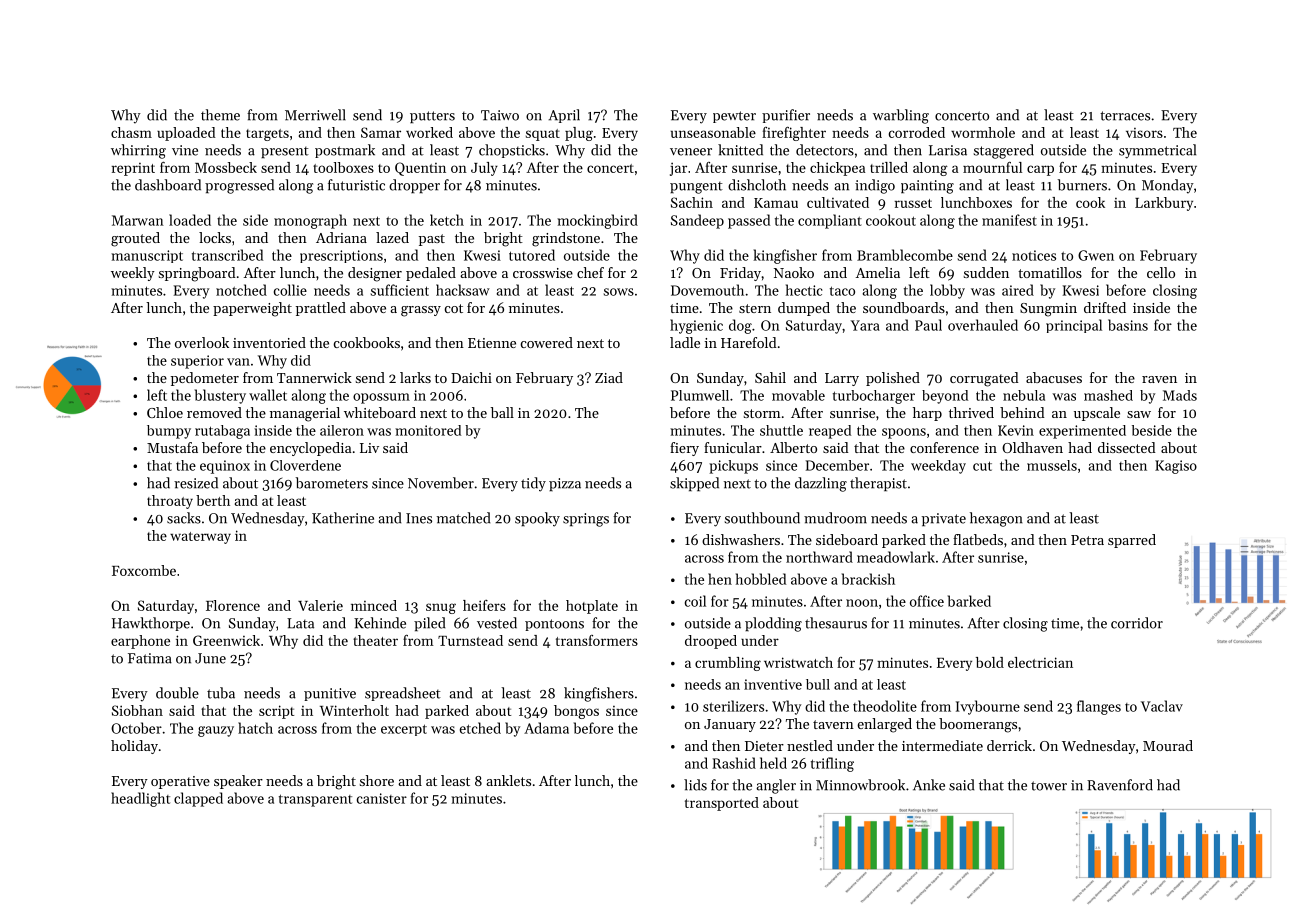 The width and height of the image is (1308, 924). I want to click on terraces, so click(1125, 116).
